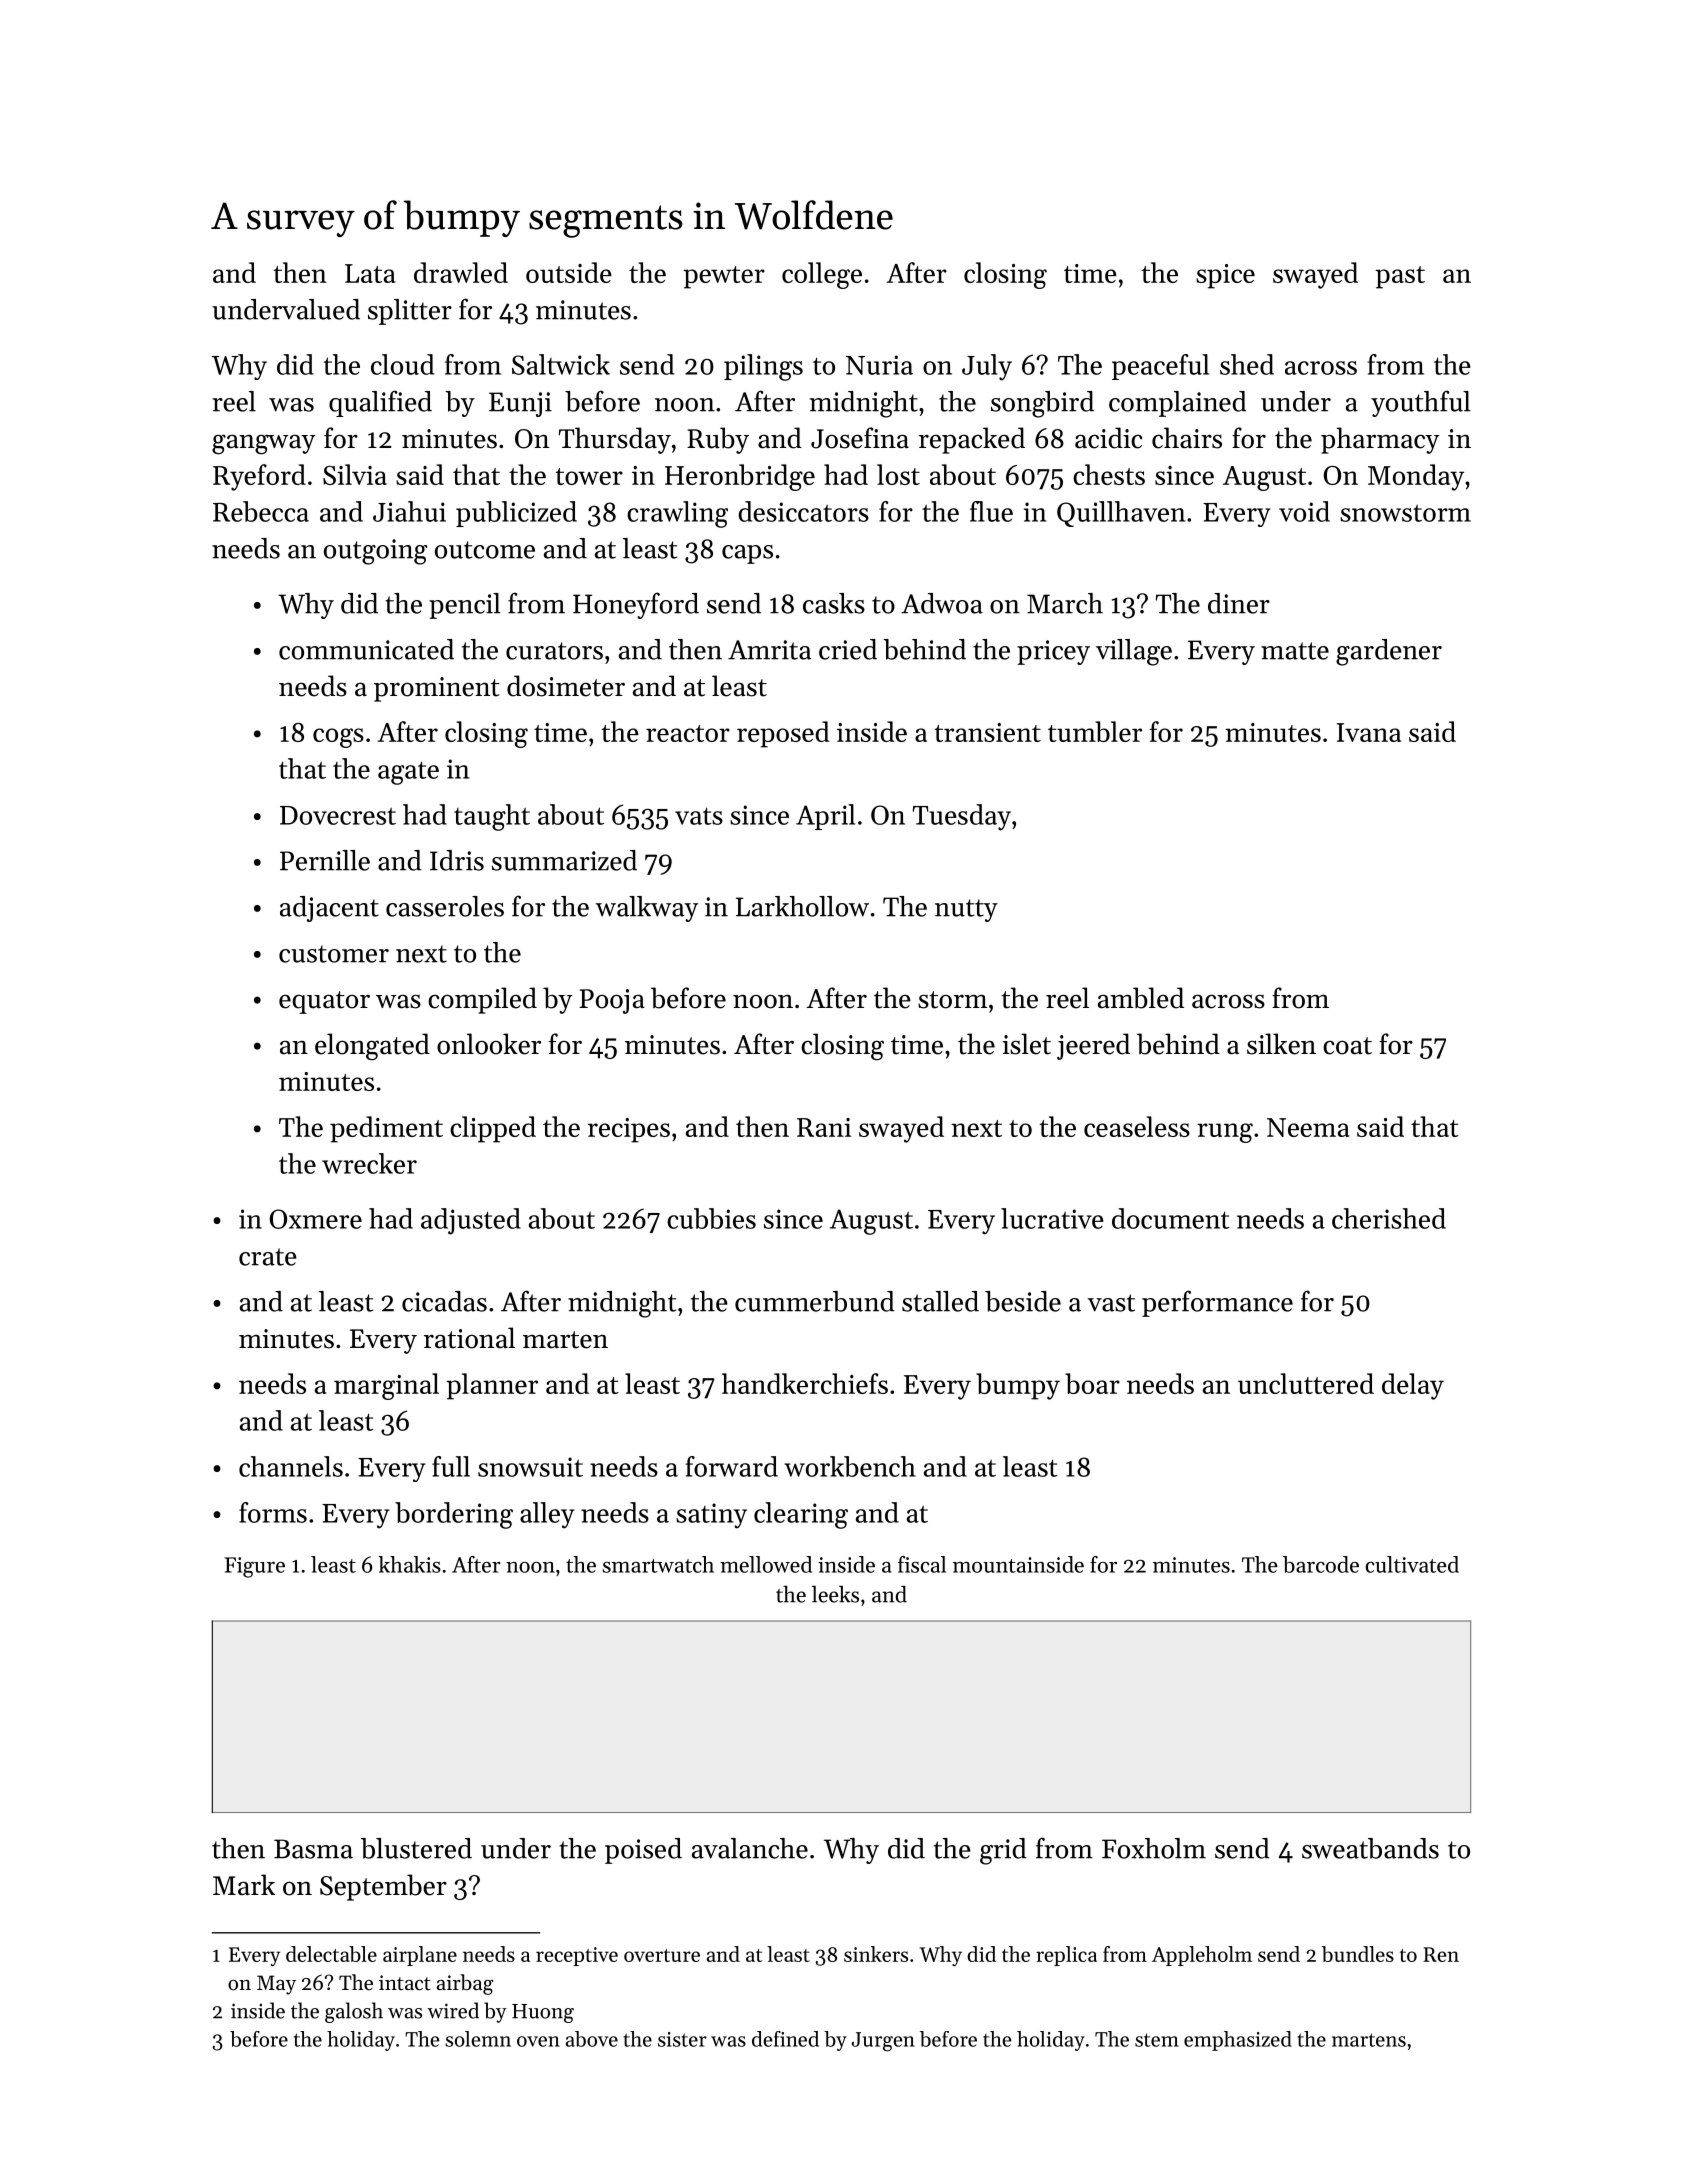 This document has width=1683, height=2178. Describe the element at coordinates (1095, 731) in the document. I see `tumbler` at that location.
